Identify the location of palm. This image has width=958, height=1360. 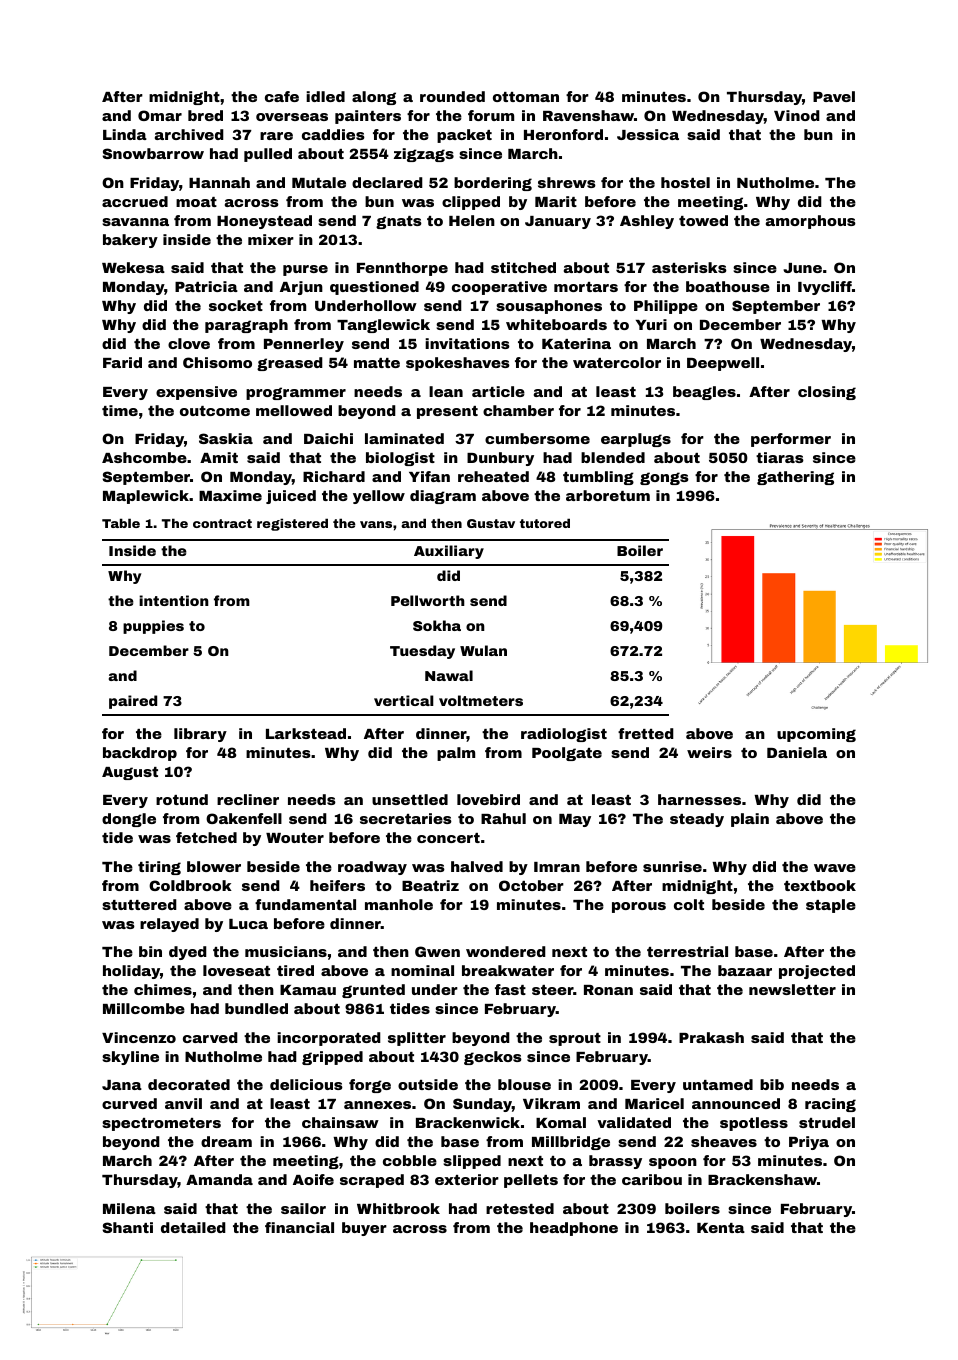
(456, 754).
